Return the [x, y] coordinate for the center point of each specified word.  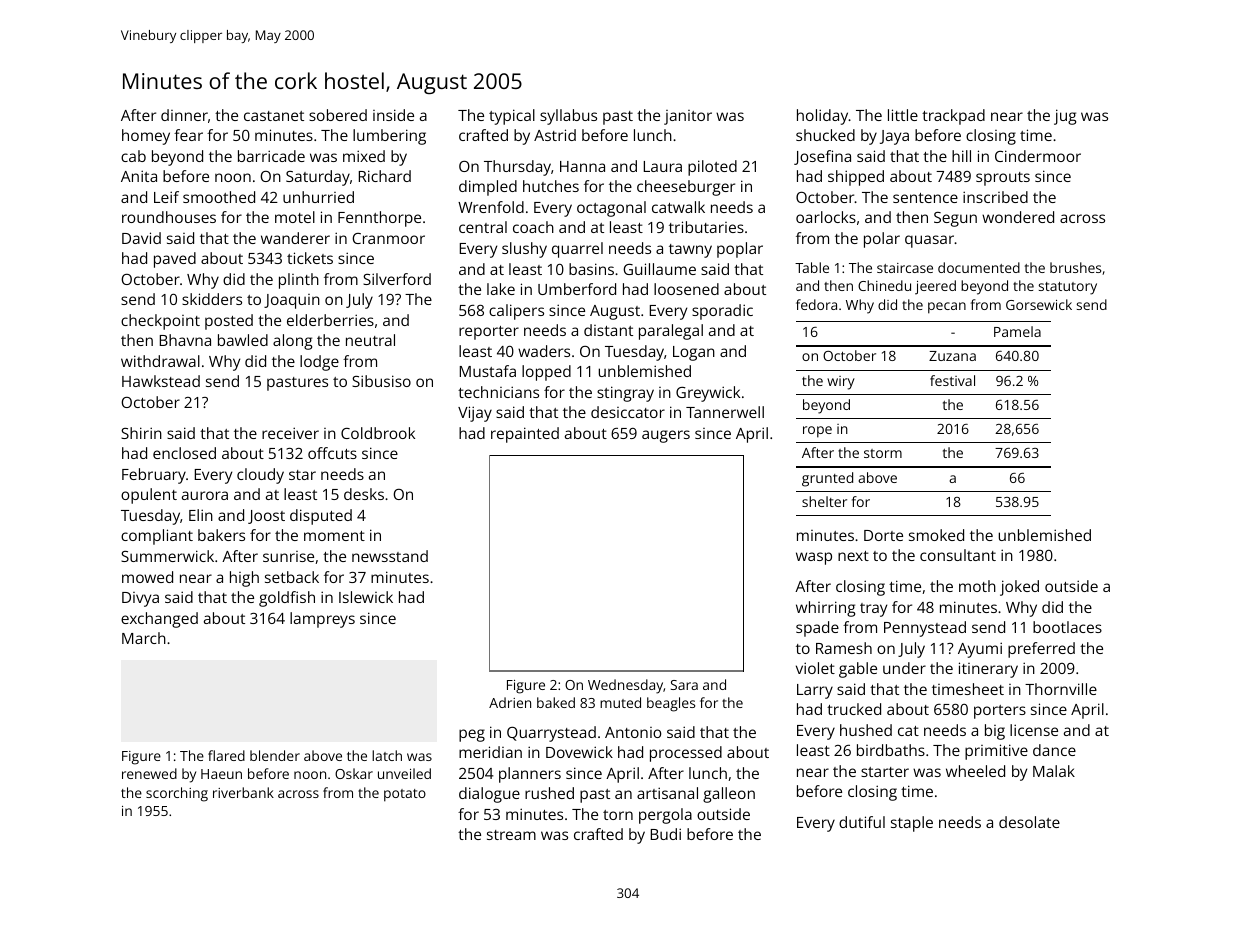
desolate [1029, 822]
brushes [1075, 267]
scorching [177, 794]
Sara [684, 685]
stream [511, 835]
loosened [686, 289]
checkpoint [160, 322]
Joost [266, 517]
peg [472, 735]
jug [1065, 117]
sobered [338, 115]
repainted [525, 435]
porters [1000, 712]
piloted [712, 168]
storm [883, 453]
